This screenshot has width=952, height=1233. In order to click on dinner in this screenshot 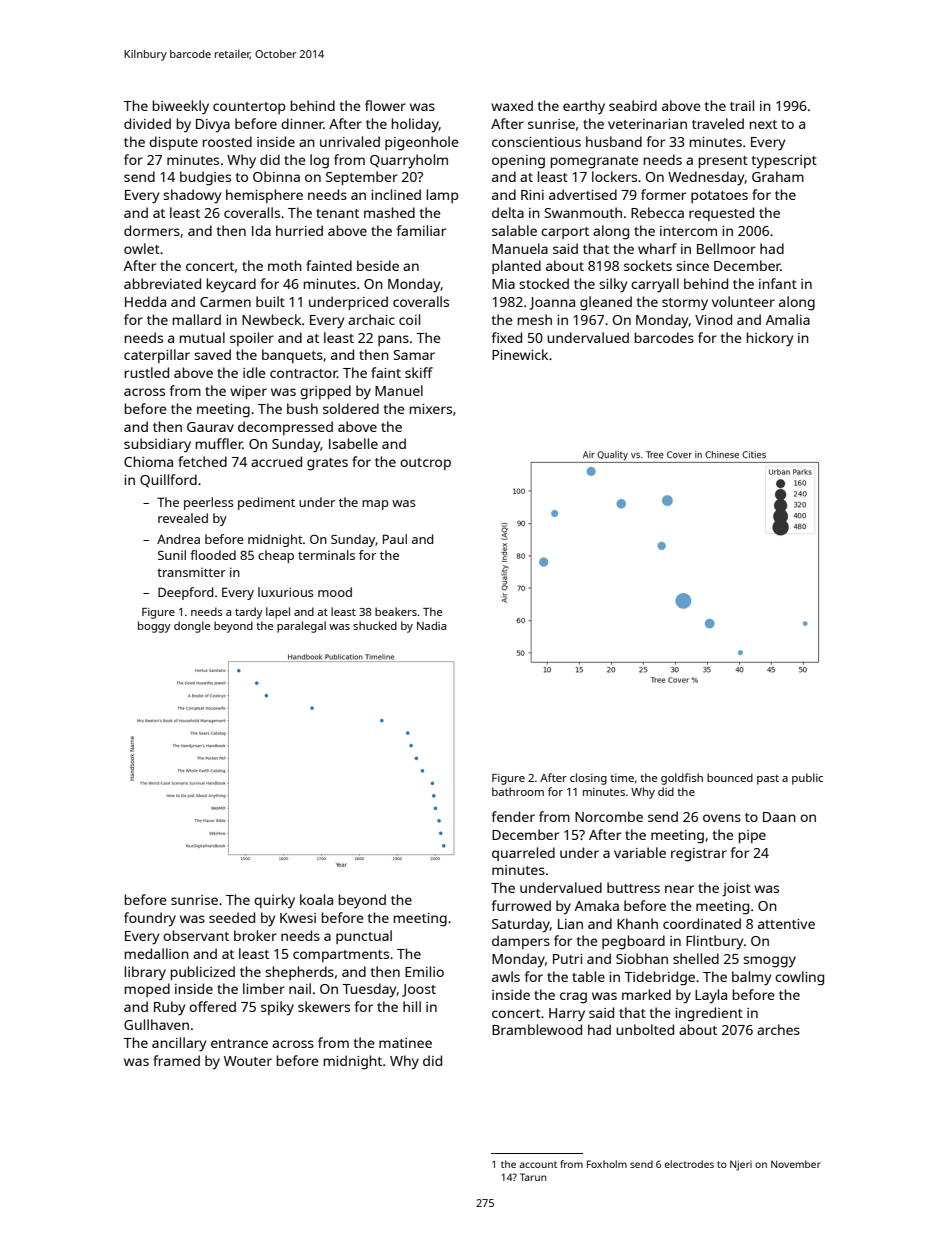, I will do `click(302, 123)`.
